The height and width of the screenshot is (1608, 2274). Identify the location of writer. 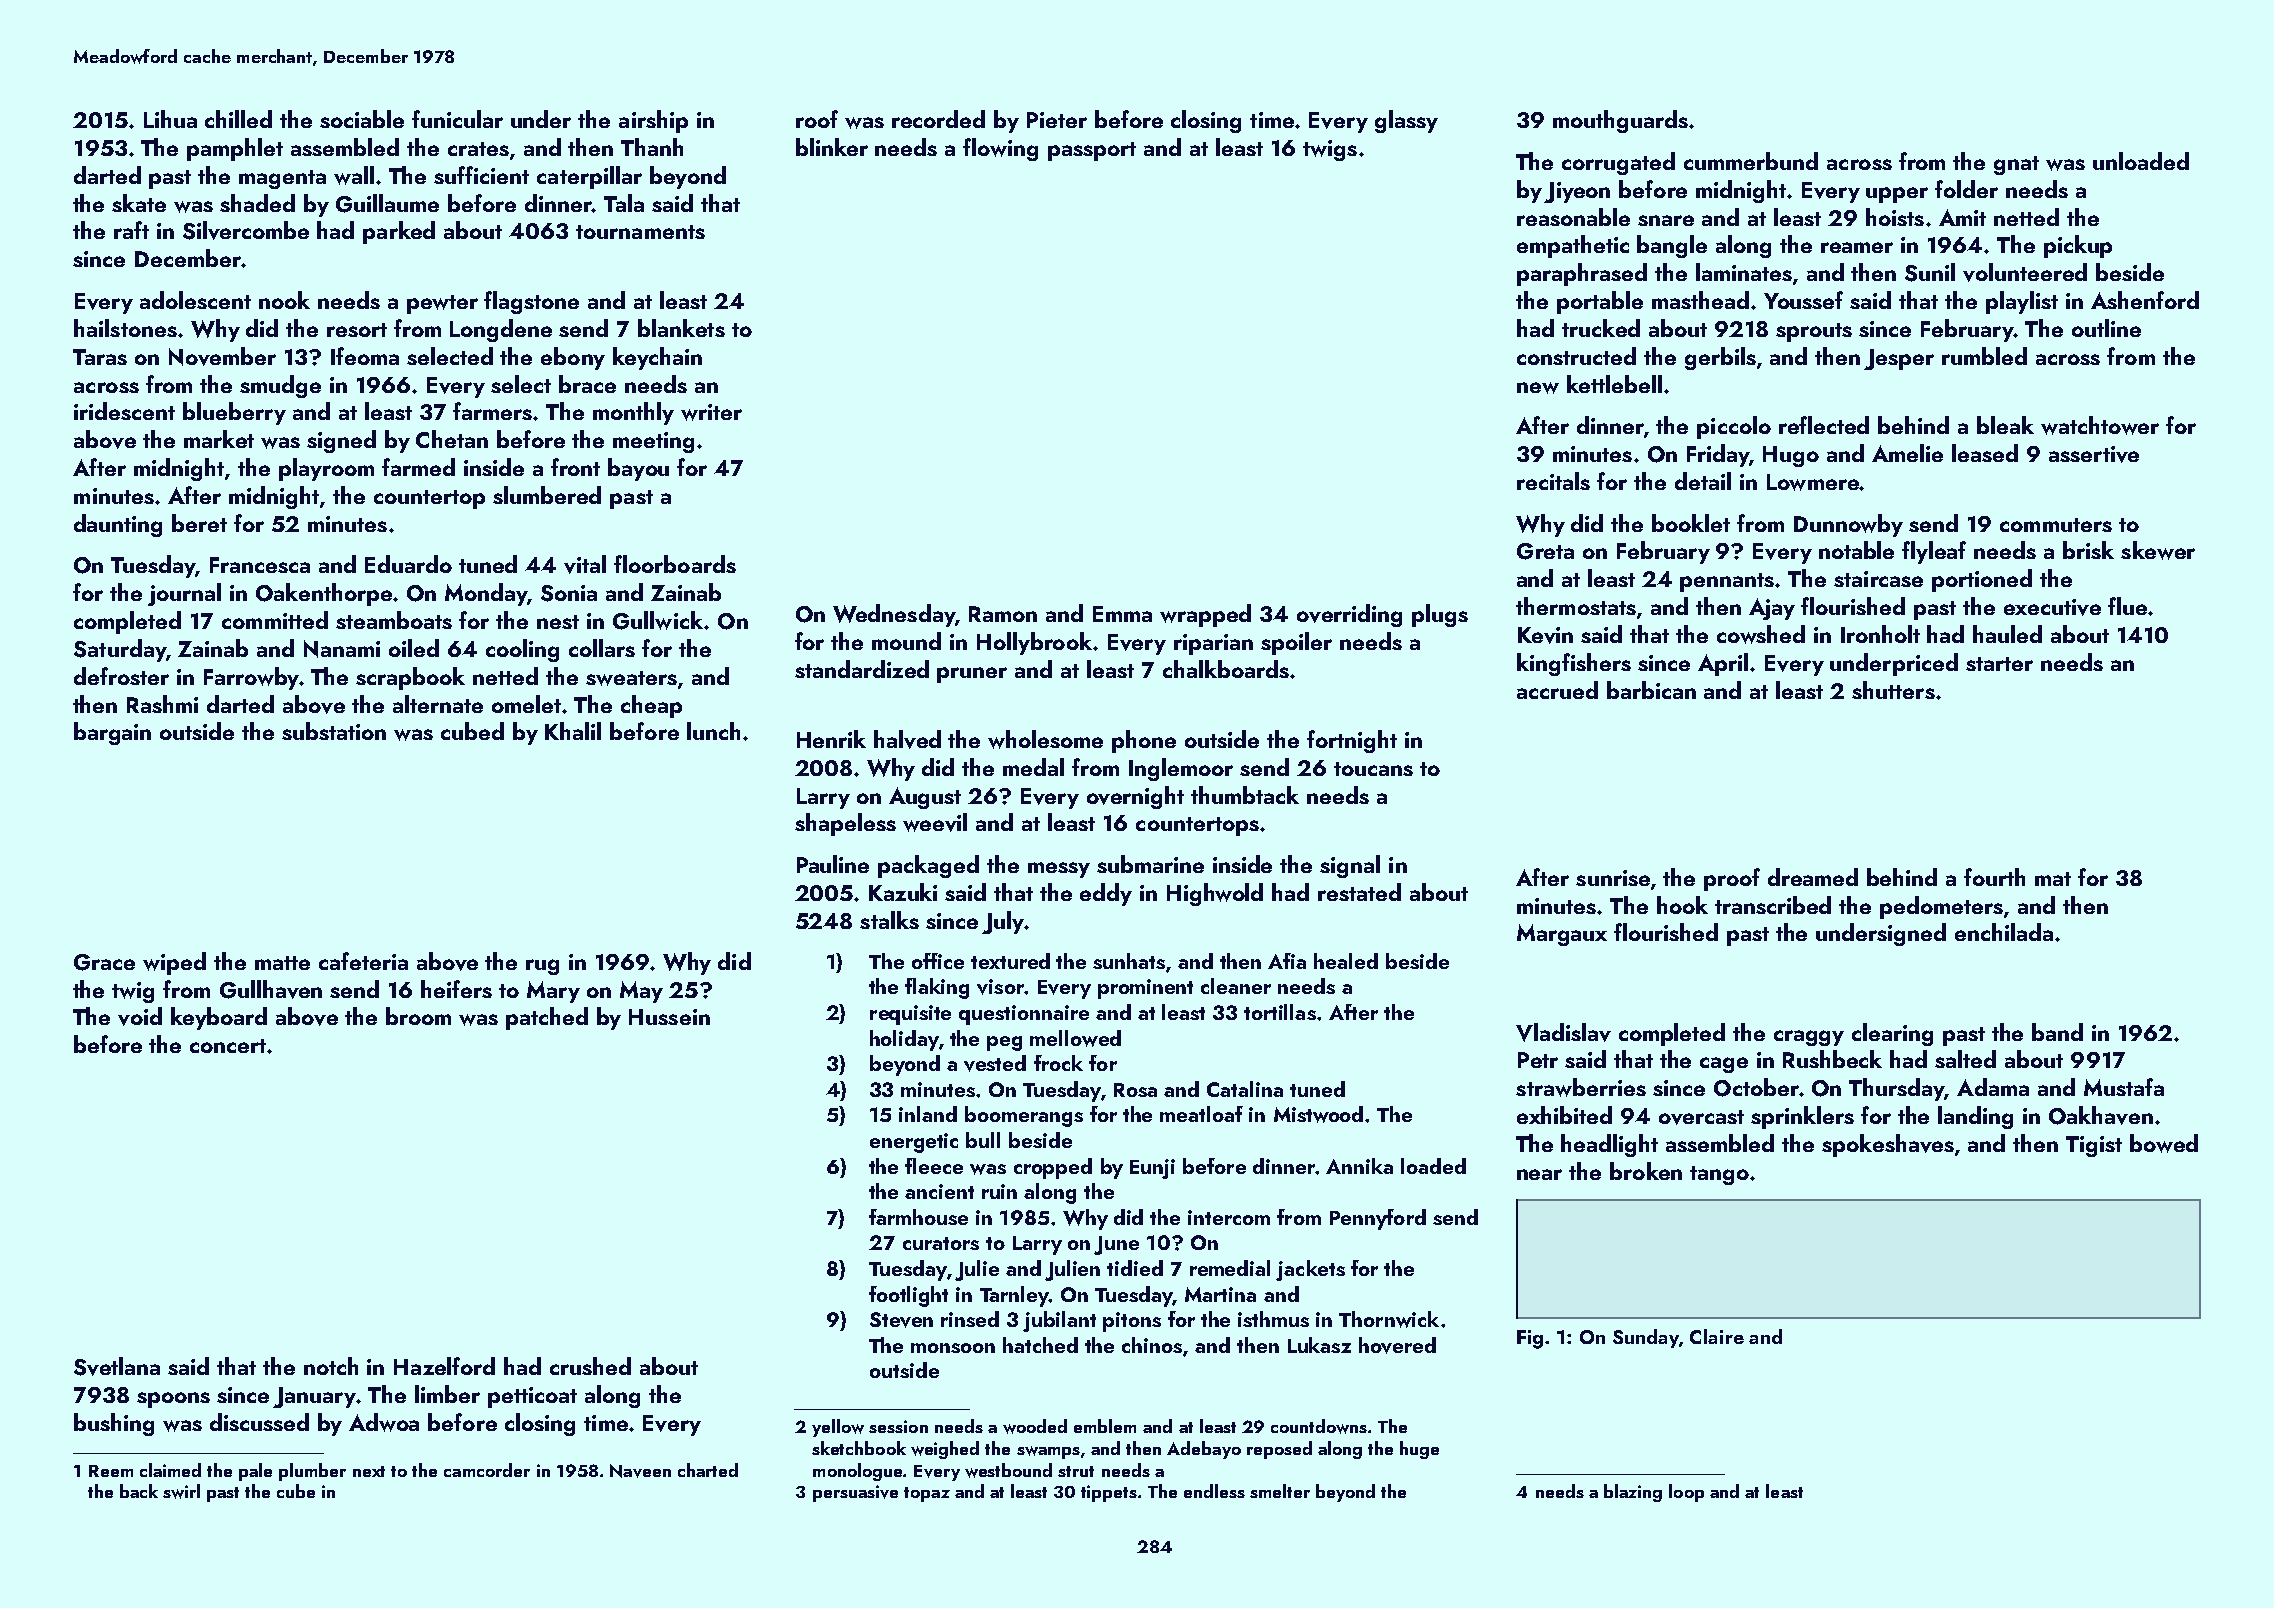
(711, 412).
